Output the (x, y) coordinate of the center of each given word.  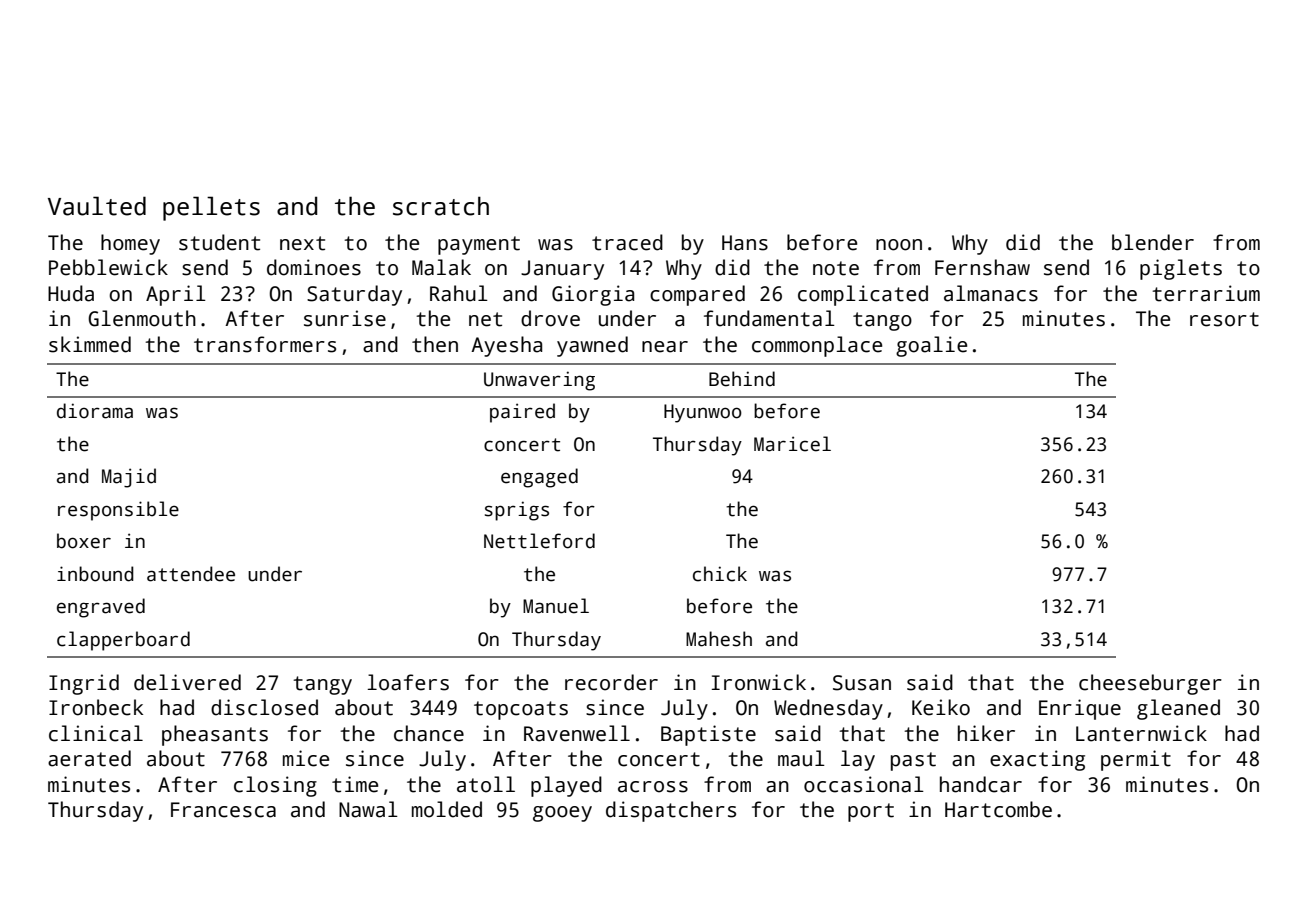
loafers (408, 682)
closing (275, 786)
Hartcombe (998, 809)
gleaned (1178, 709)
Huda (71, 293)
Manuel (556, 606)
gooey (562, 814)
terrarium (1206, 293)
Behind (742, 379)
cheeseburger (1150, 684)
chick (720, 574)
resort (1224, 319)
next (302, 243)
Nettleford (539, 541)
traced (627, 242)
